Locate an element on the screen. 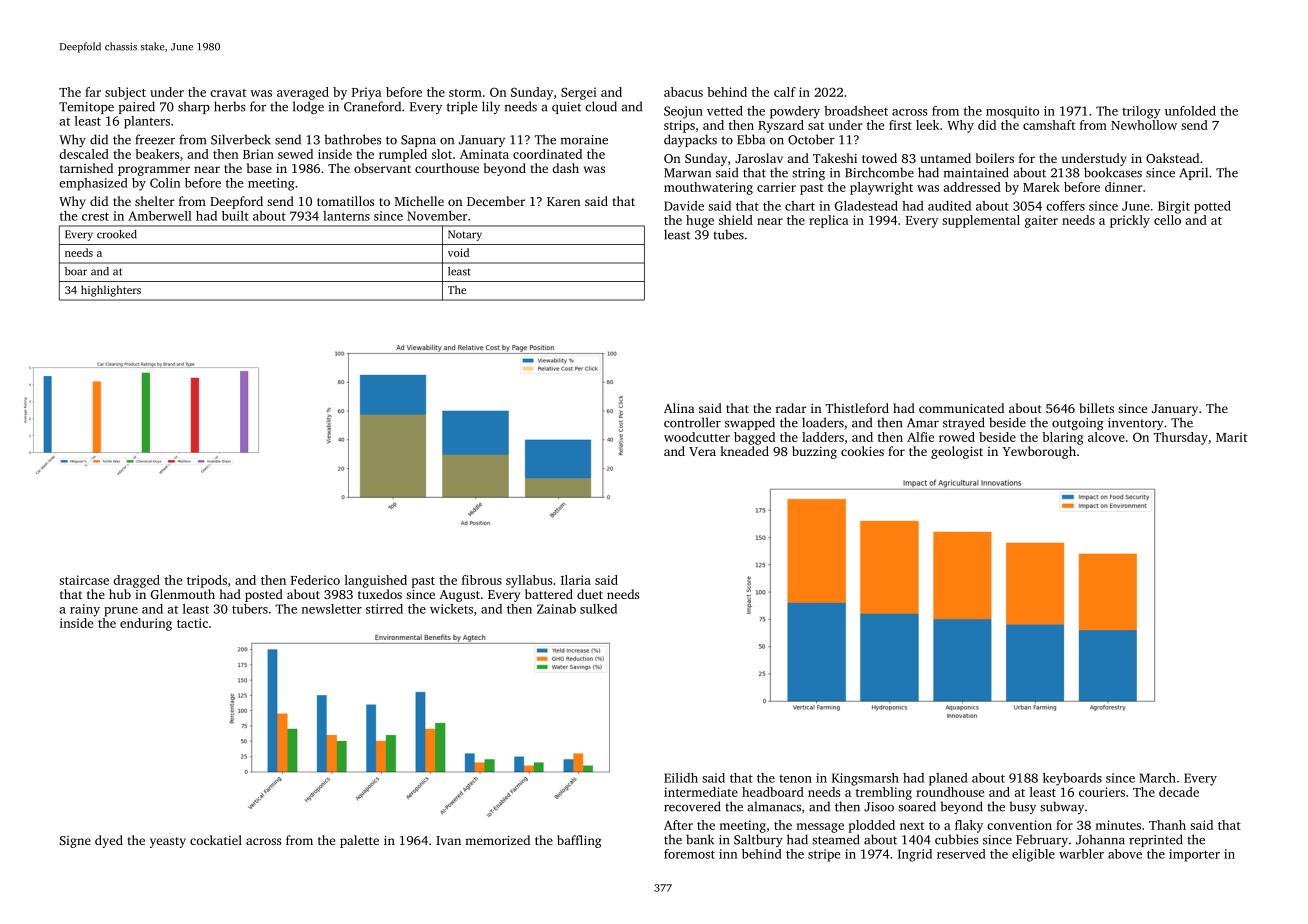 The height and width of the screenshot is (924, 1308). broadsheet is located at coordinates (856, 111).
